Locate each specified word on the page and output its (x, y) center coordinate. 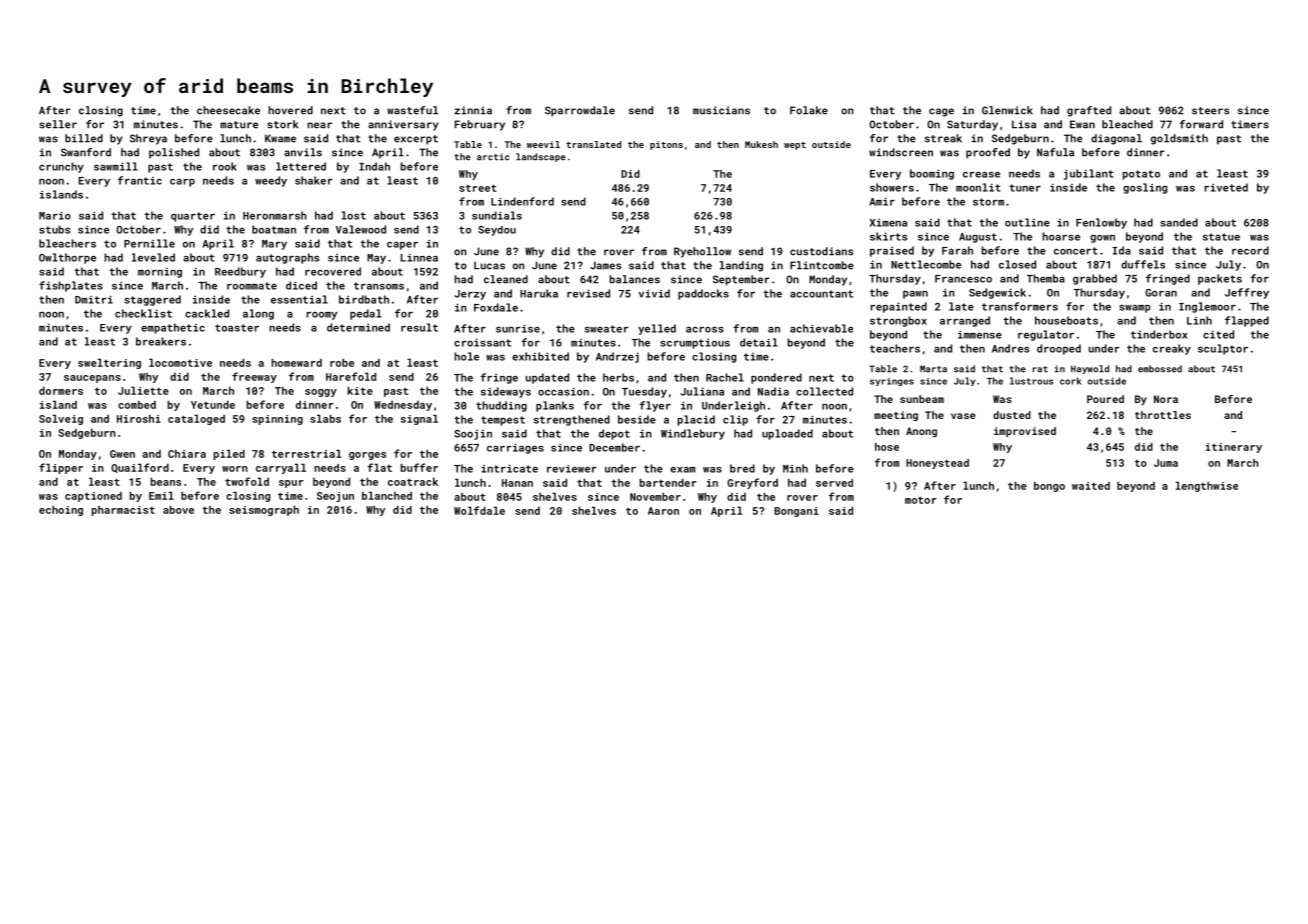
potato (1141, 175)
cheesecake (228, 110)
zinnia (473, 110)
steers (1210, 111)
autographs (287, 258)
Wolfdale (479, 510)
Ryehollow (702, 252)
